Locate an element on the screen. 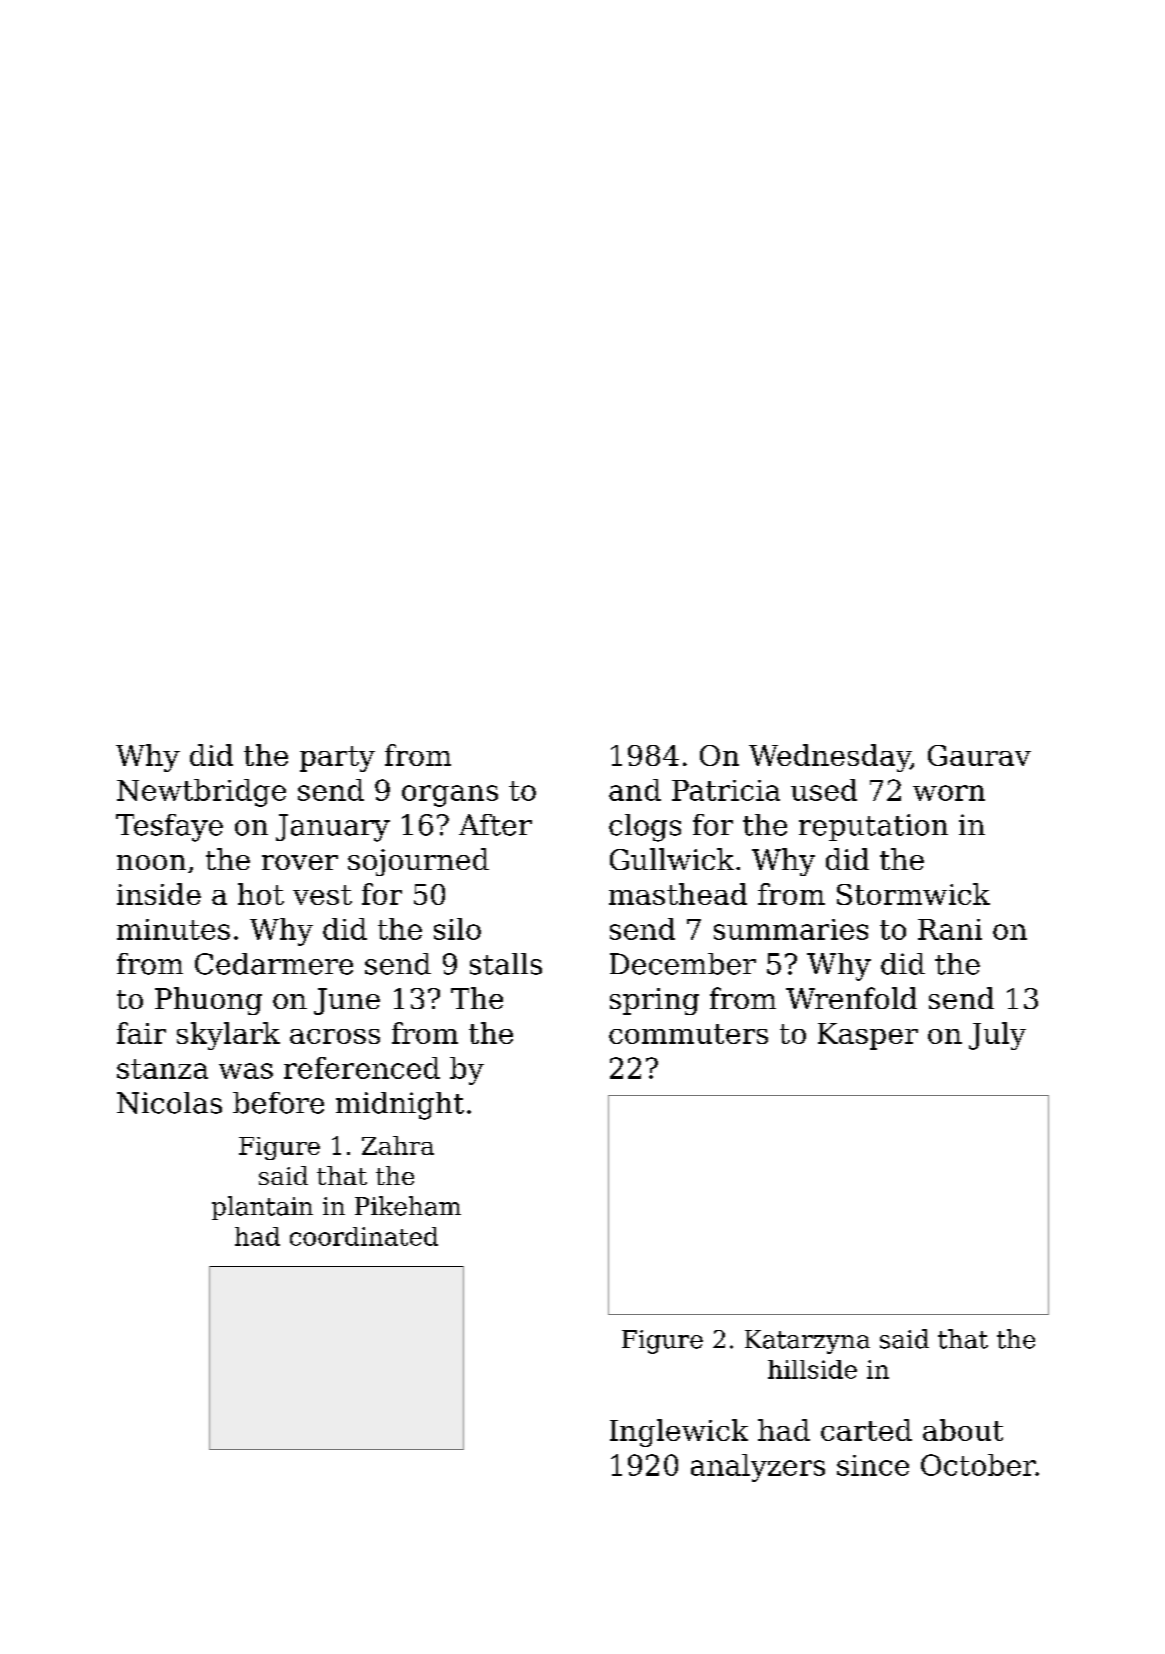 The height and width of the screenshot is (1654, 1165). Newtbridge is located at coordinates (201, 793).
